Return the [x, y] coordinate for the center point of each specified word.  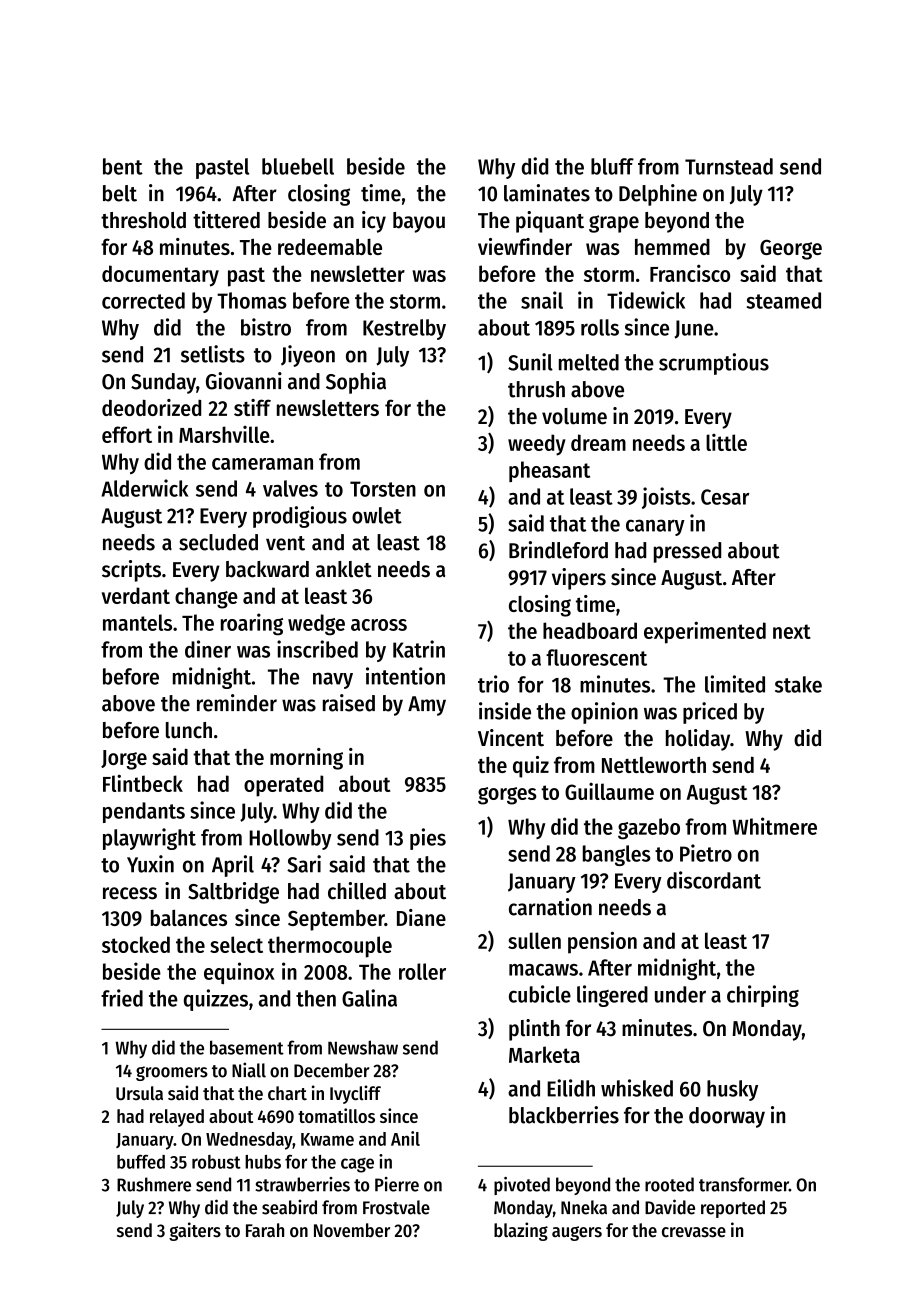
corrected [143, 300]
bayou [419, 222]
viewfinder [525, 246]
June [694, 329]
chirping [763, 996]
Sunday [163, 383]
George [791, 249]
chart [287, 1093]
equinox [239, 973]
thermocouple [330, 947]
